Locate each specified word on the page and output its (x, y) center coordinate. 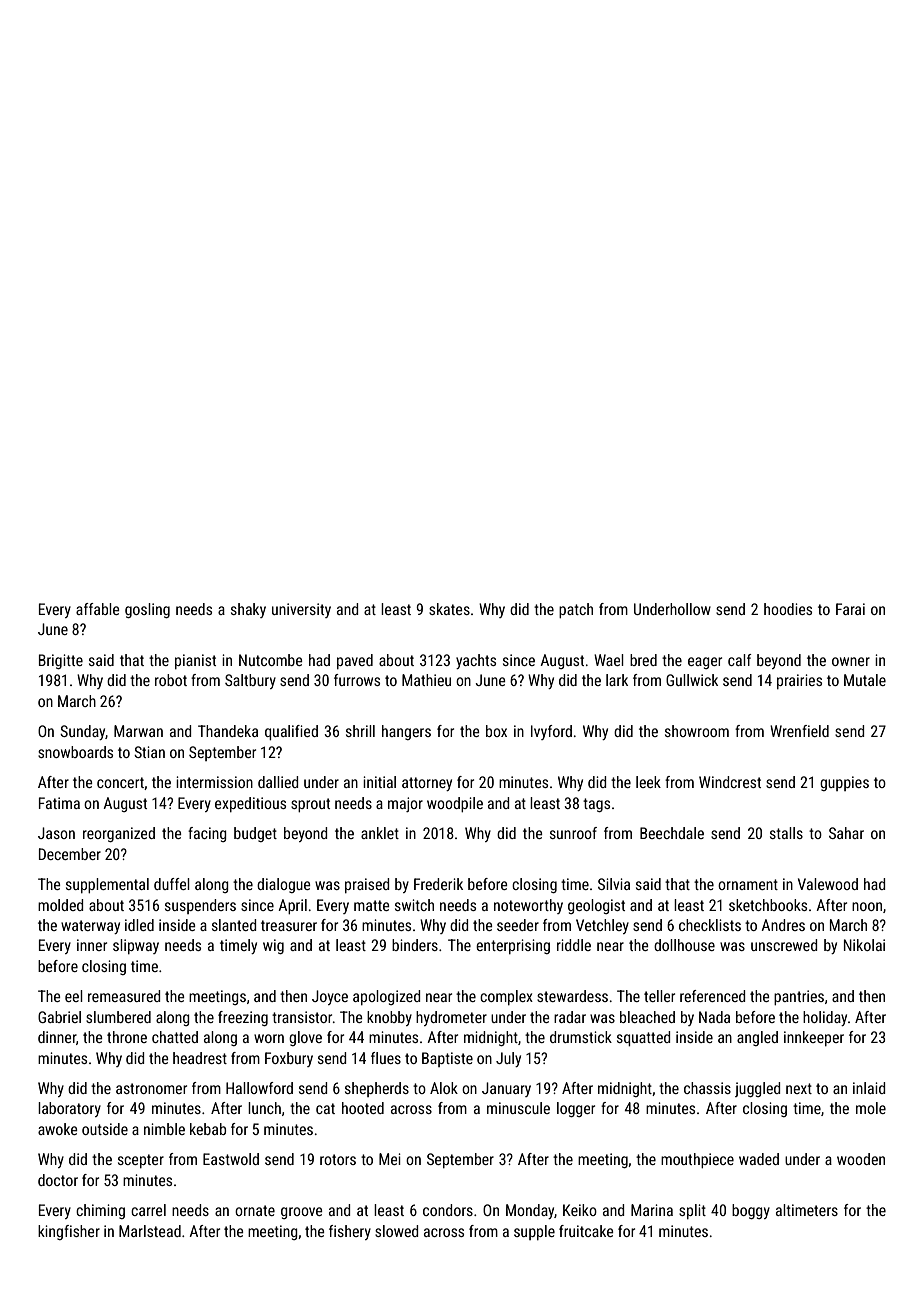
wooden (861, 1159)
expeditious (250, 804)
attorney (427, 784)
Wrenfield (799, 731)
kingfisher (69, 1232)
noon (867, 906)
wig (273, 946)
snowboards (75, 752)
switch (414, 905)
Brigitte (61, 661)
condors (448, 1210)
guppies (844, 783)
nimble (164, 1129)
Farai (850, 609)
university (301, 610)
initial (379, 782)
